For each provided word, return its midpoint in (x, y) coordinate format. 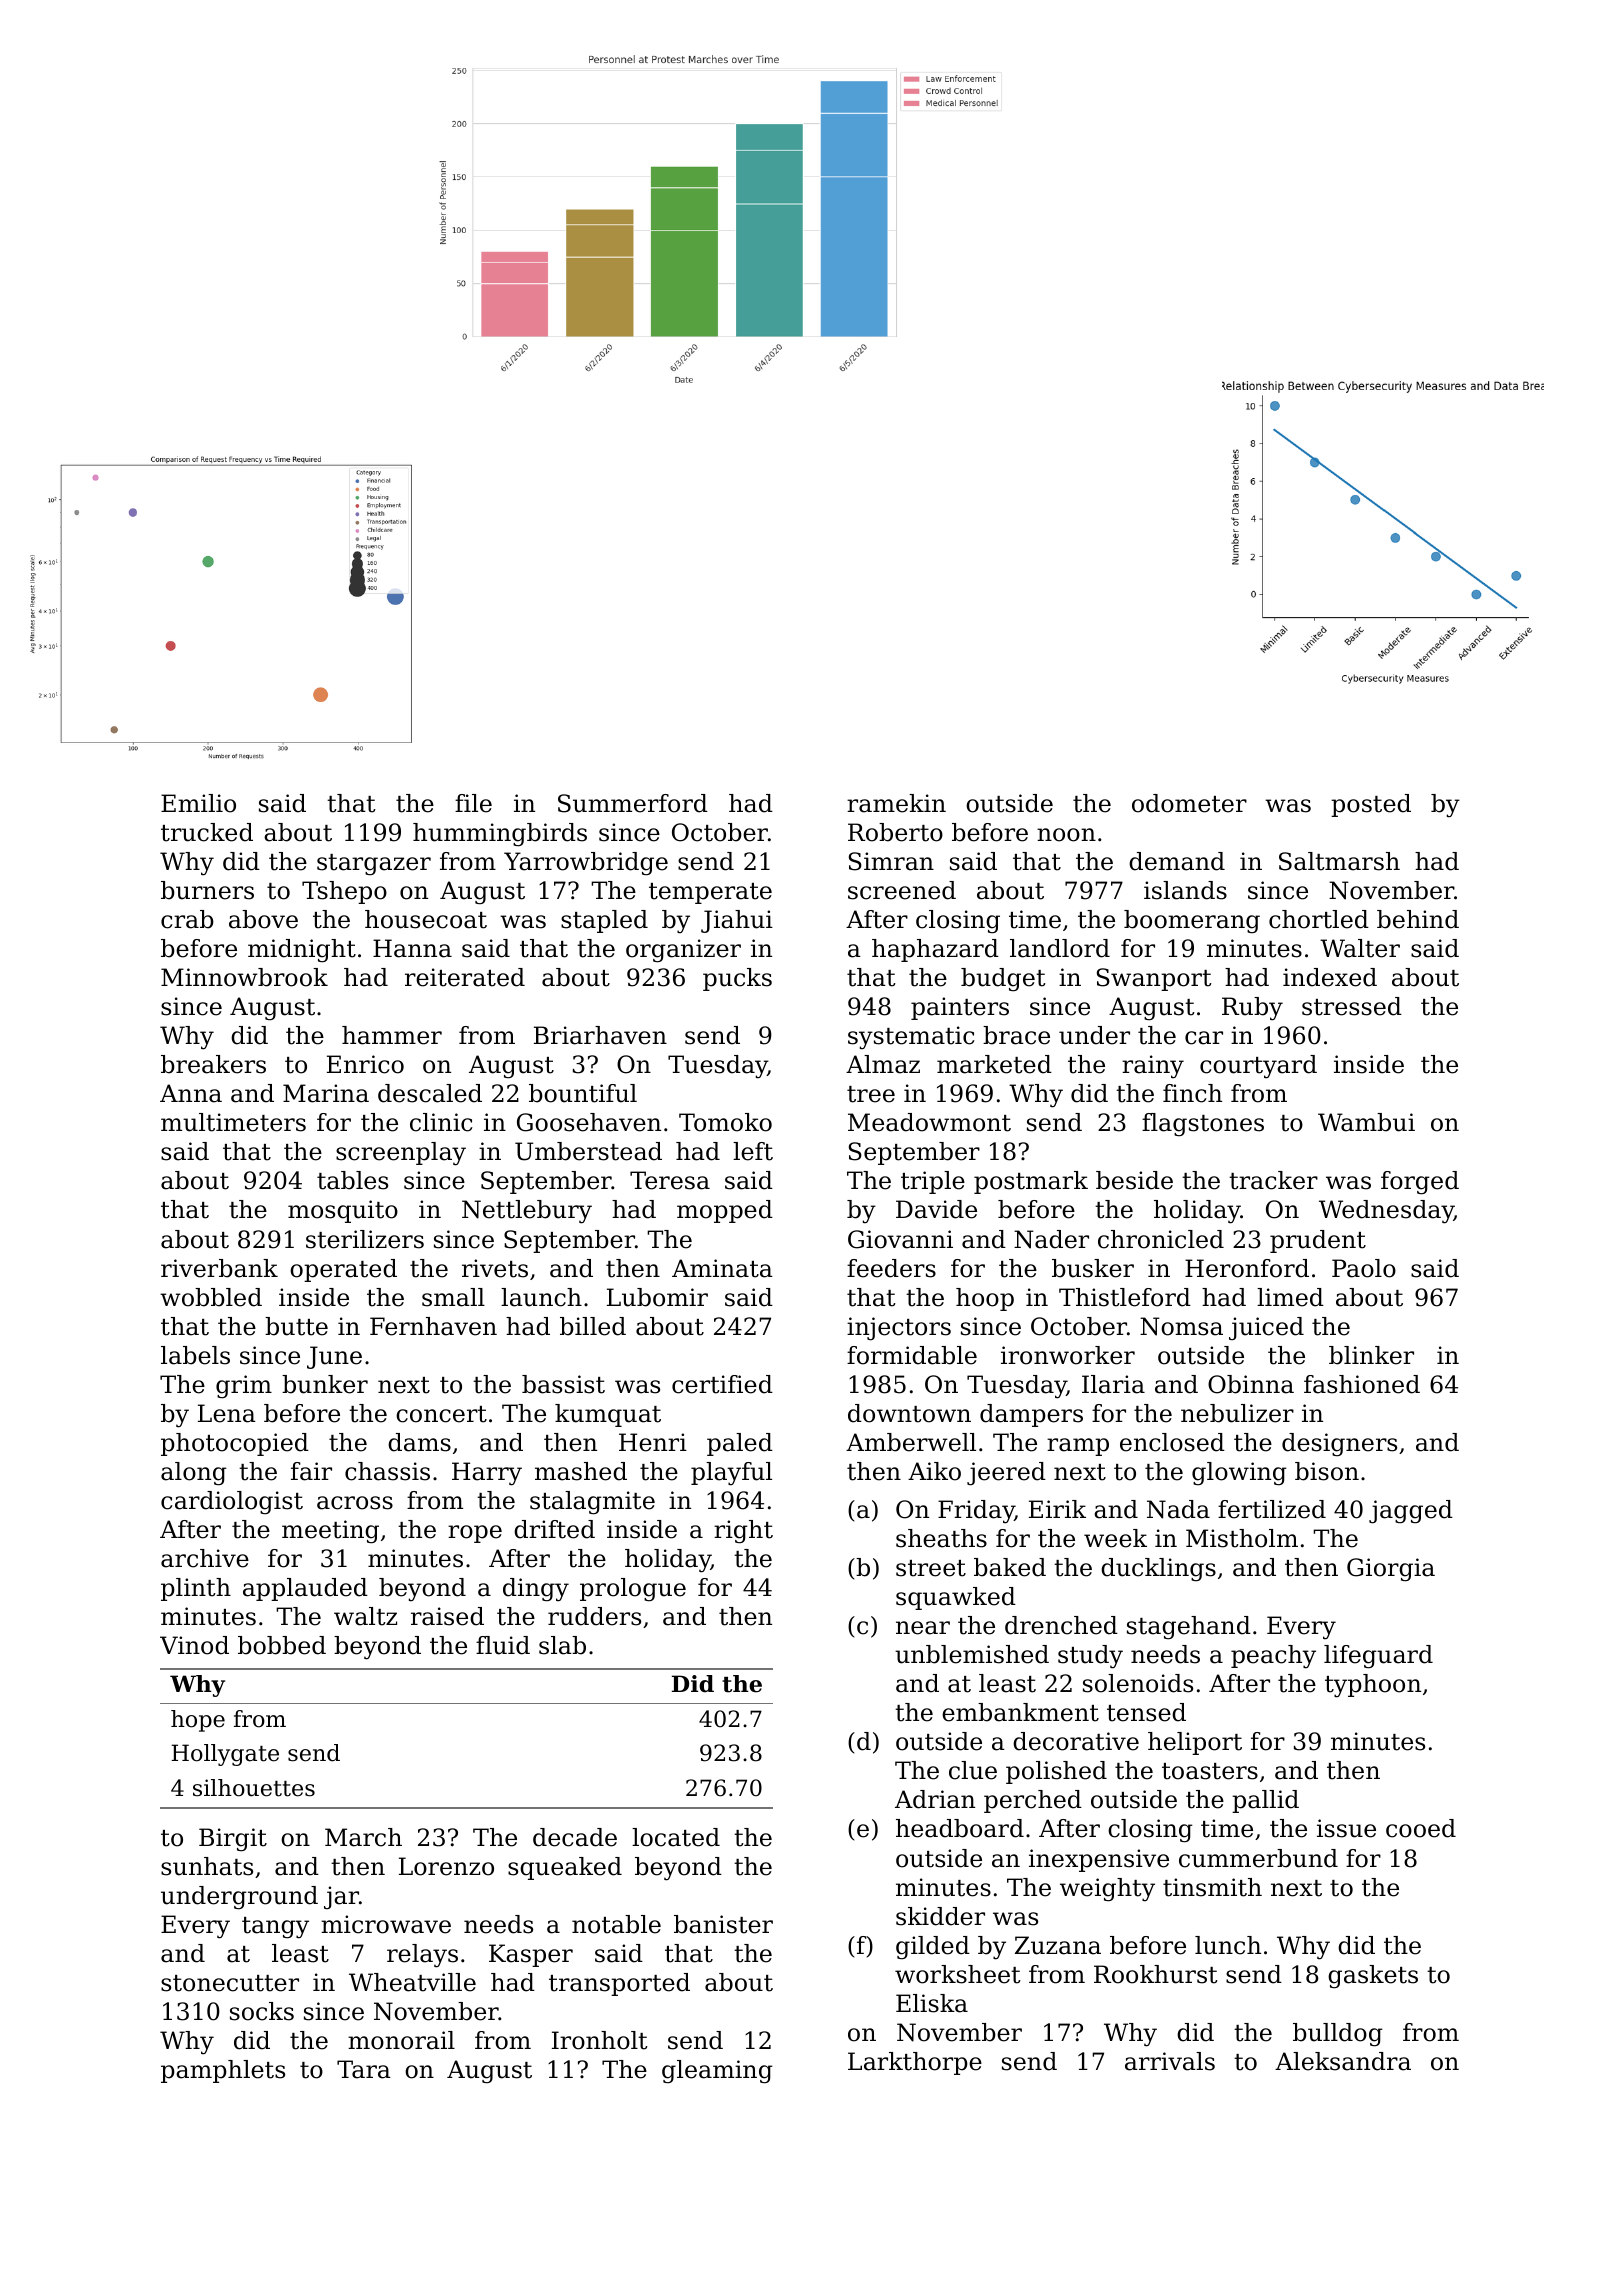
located (676, 1837)
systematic (911, 1037)
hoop (985, 1299)
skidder (940, 1916)
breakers (213, 1064)
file (473, 803)
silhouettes (254, 1788)
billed (593, 1326)
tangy (275, 1928)
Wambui (1366, 1122)
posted (1371, 805)
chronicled (1161, 1239)
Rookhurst (1156, 1974)
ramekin (896, 803)
